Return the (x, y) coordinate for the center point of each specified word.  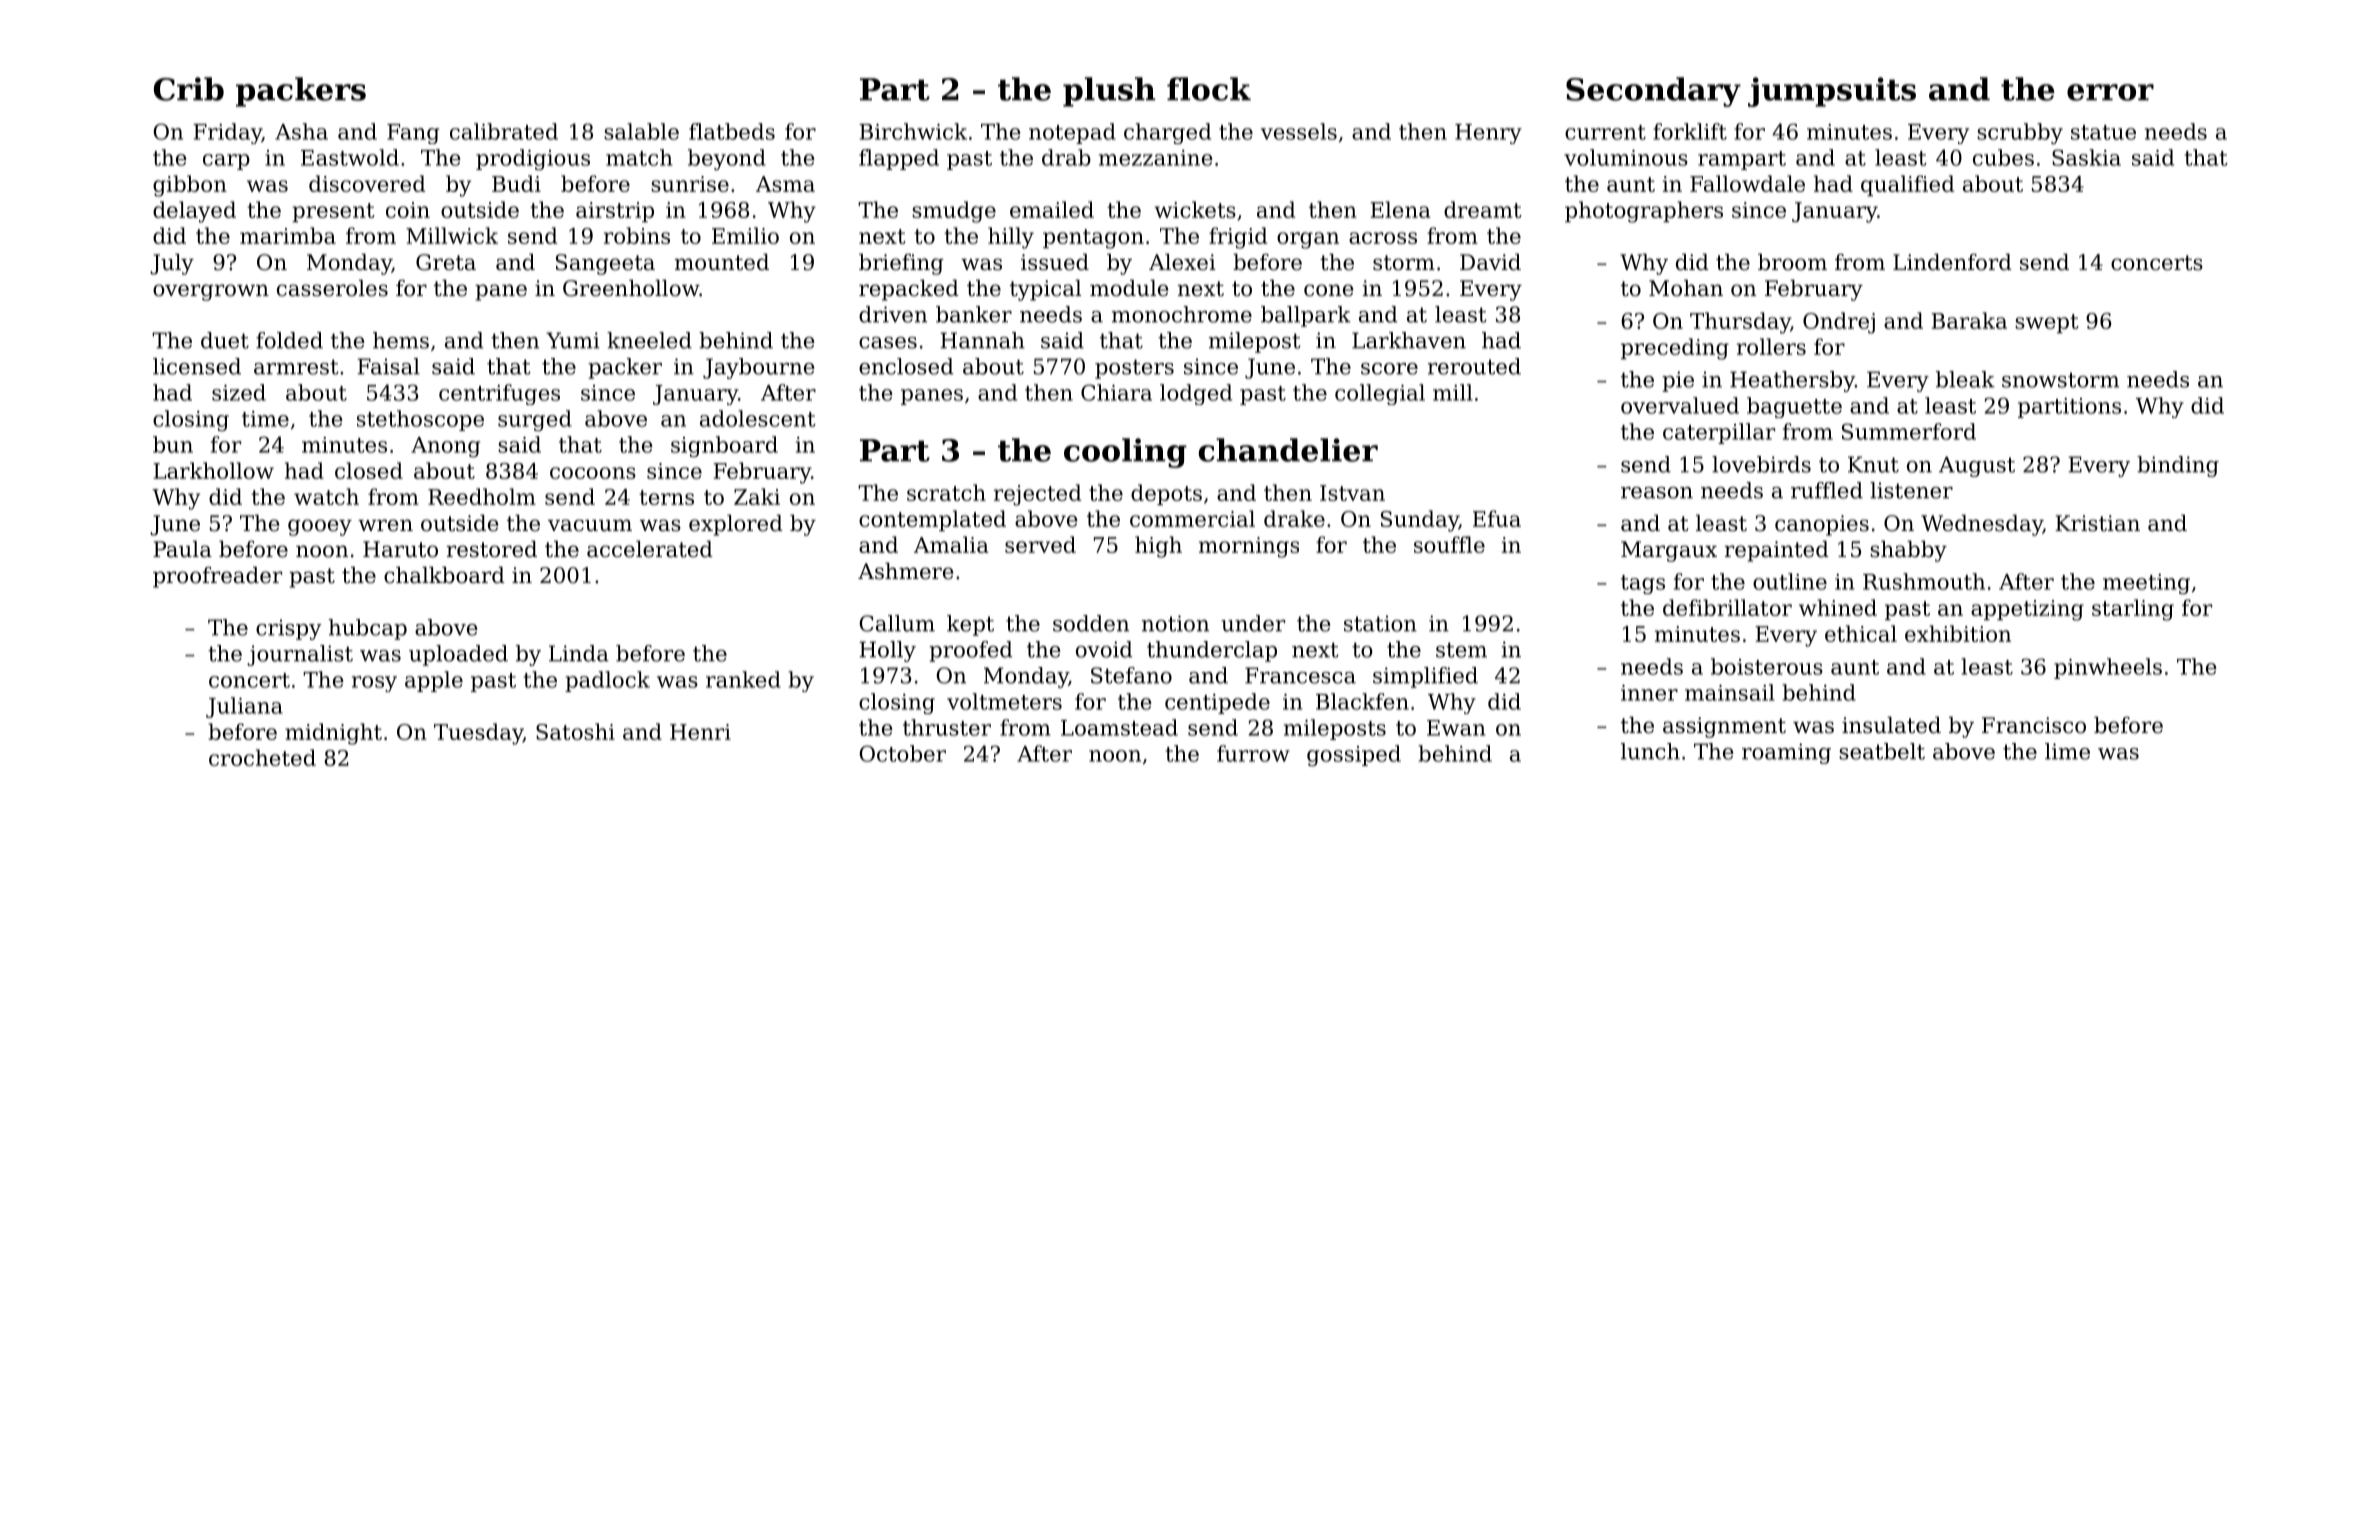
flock (1209, 89)
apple (434, 681)
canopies (1822, 525)
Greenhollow (631, 288)
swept (2047, 323)
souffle (1449, 544)
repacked (909, 290)
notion (1175, 623)
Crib (189, 89)
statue (2103, 132)
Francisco (2034, 725)
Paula (182, 549)
